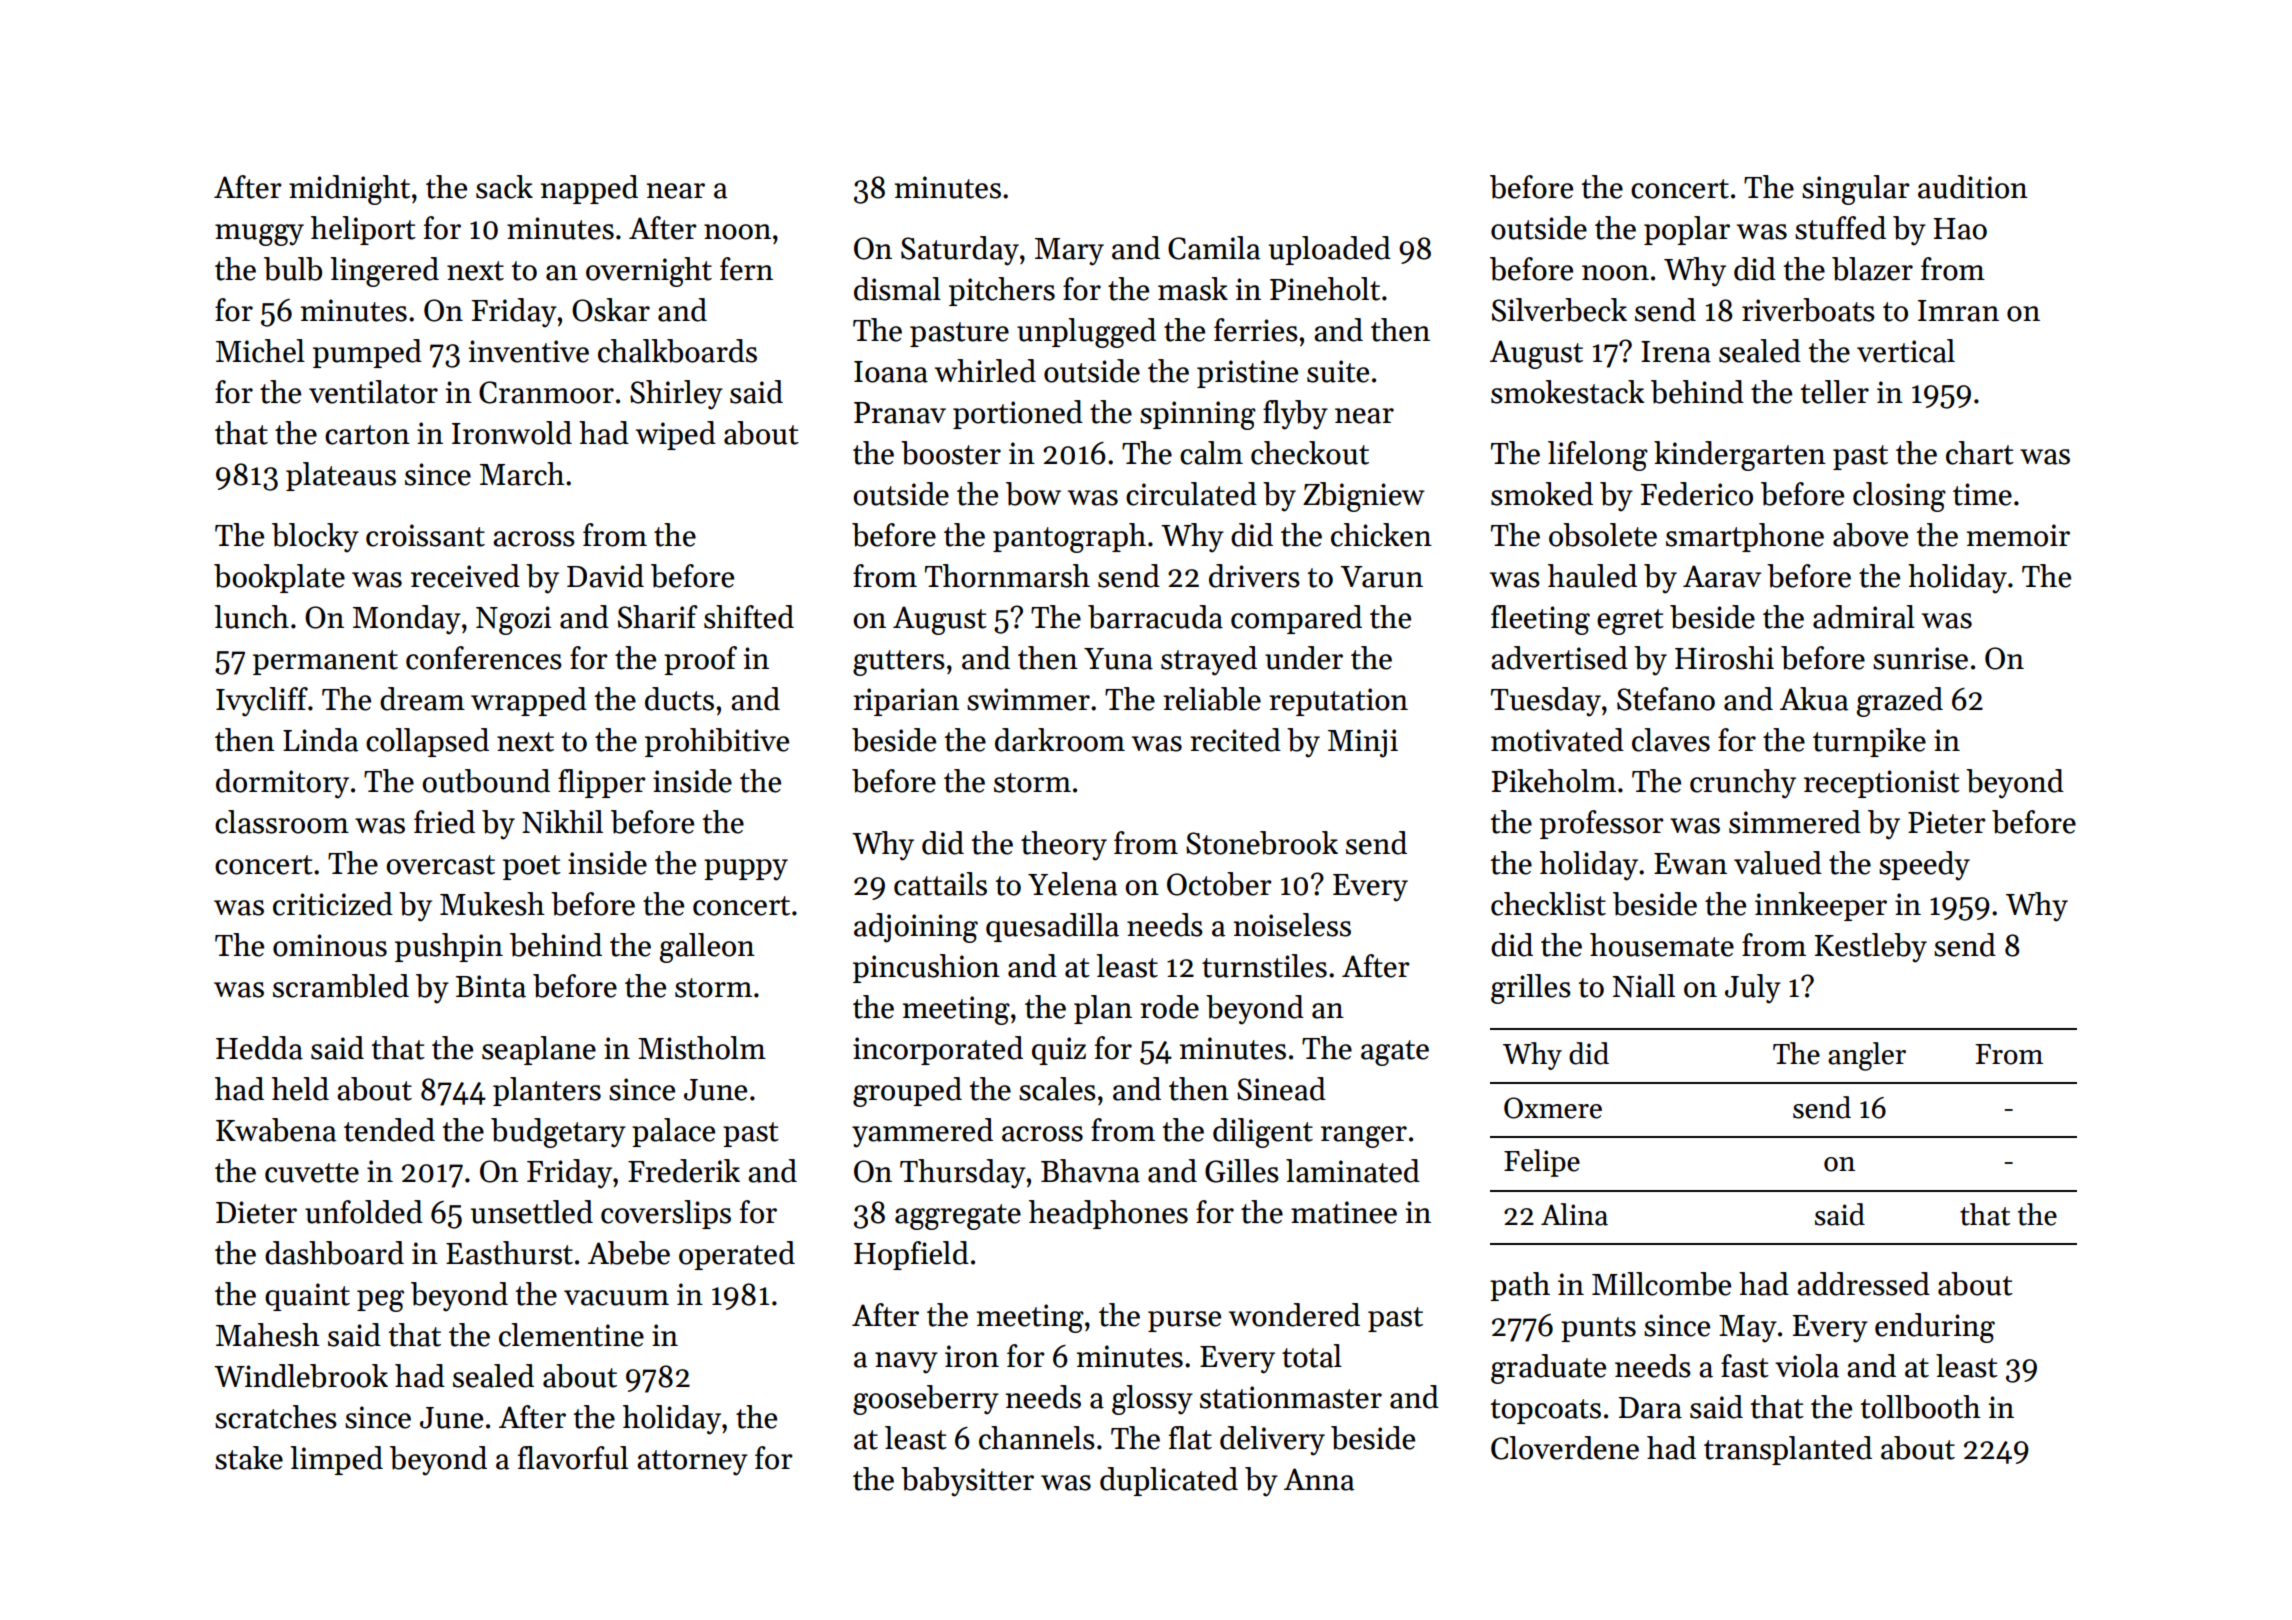  What do you see at coordinates (1863, 1284) in the screenshot?
I see `addressed` at bounding box center [1863, 1284].
